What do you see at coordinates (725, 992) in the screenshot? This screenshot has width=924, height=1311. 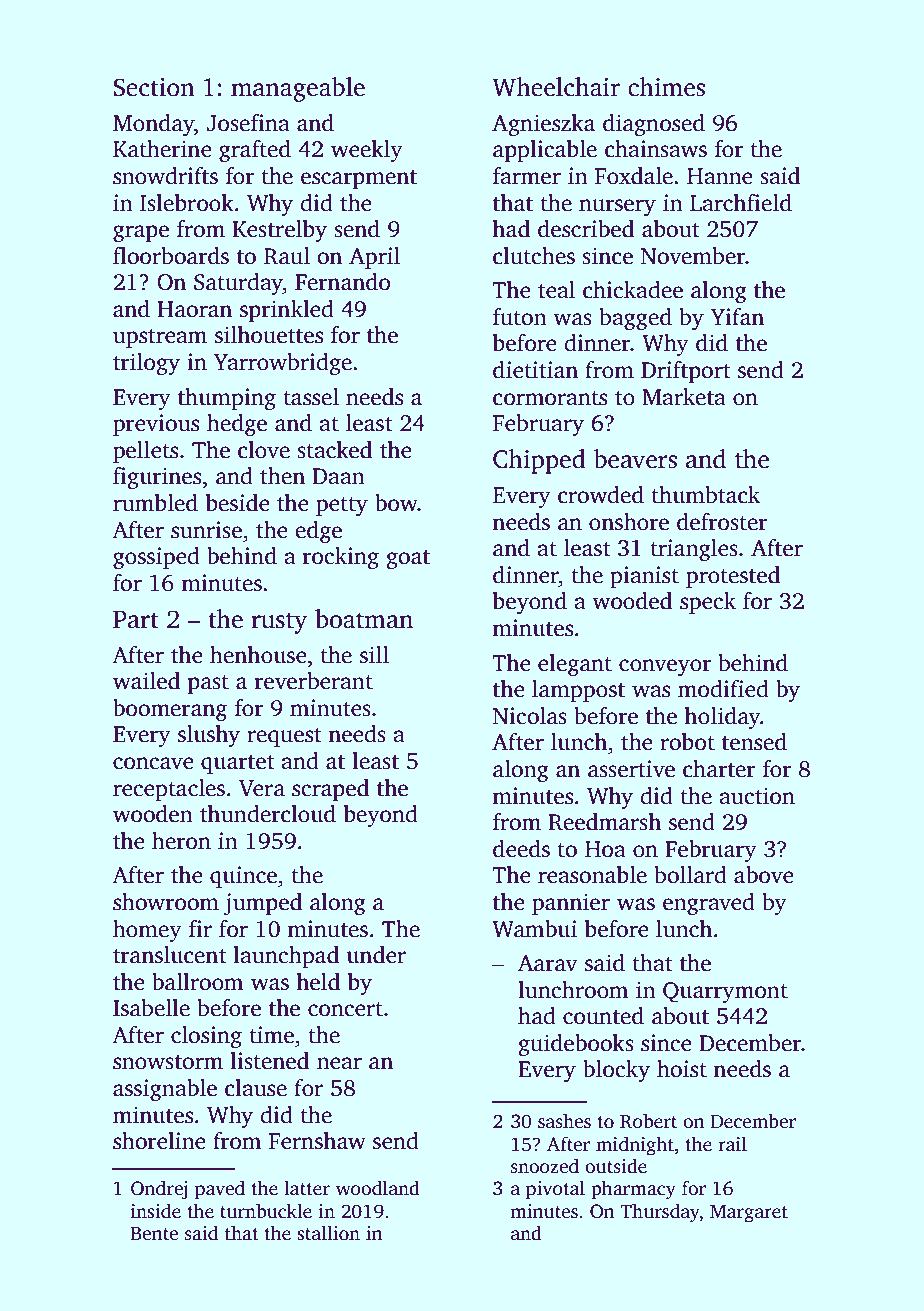 I see `Quarrymont` at bounding box center [725, 992].
